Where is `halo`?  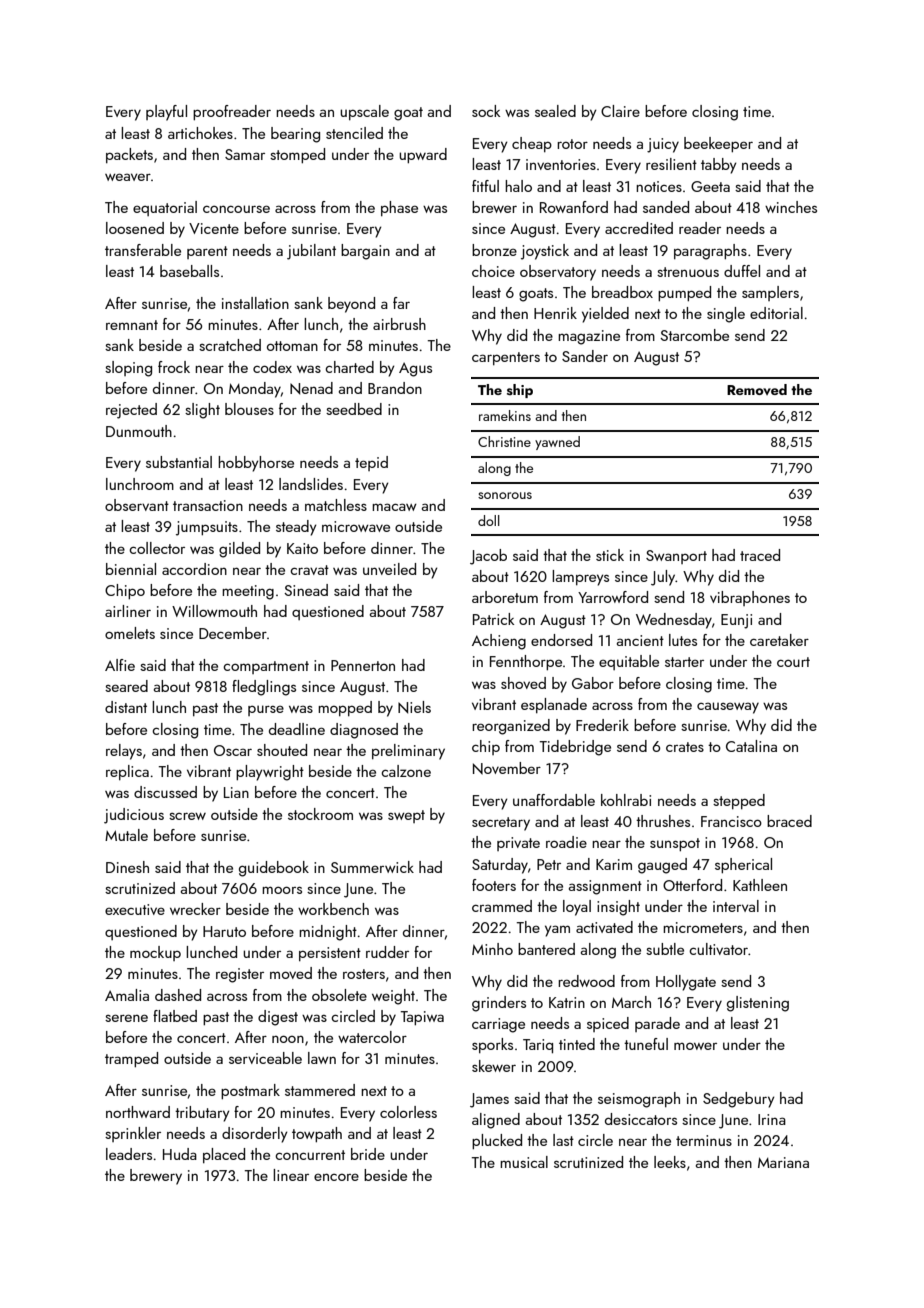
halo is located at coordinates (518, 186).
